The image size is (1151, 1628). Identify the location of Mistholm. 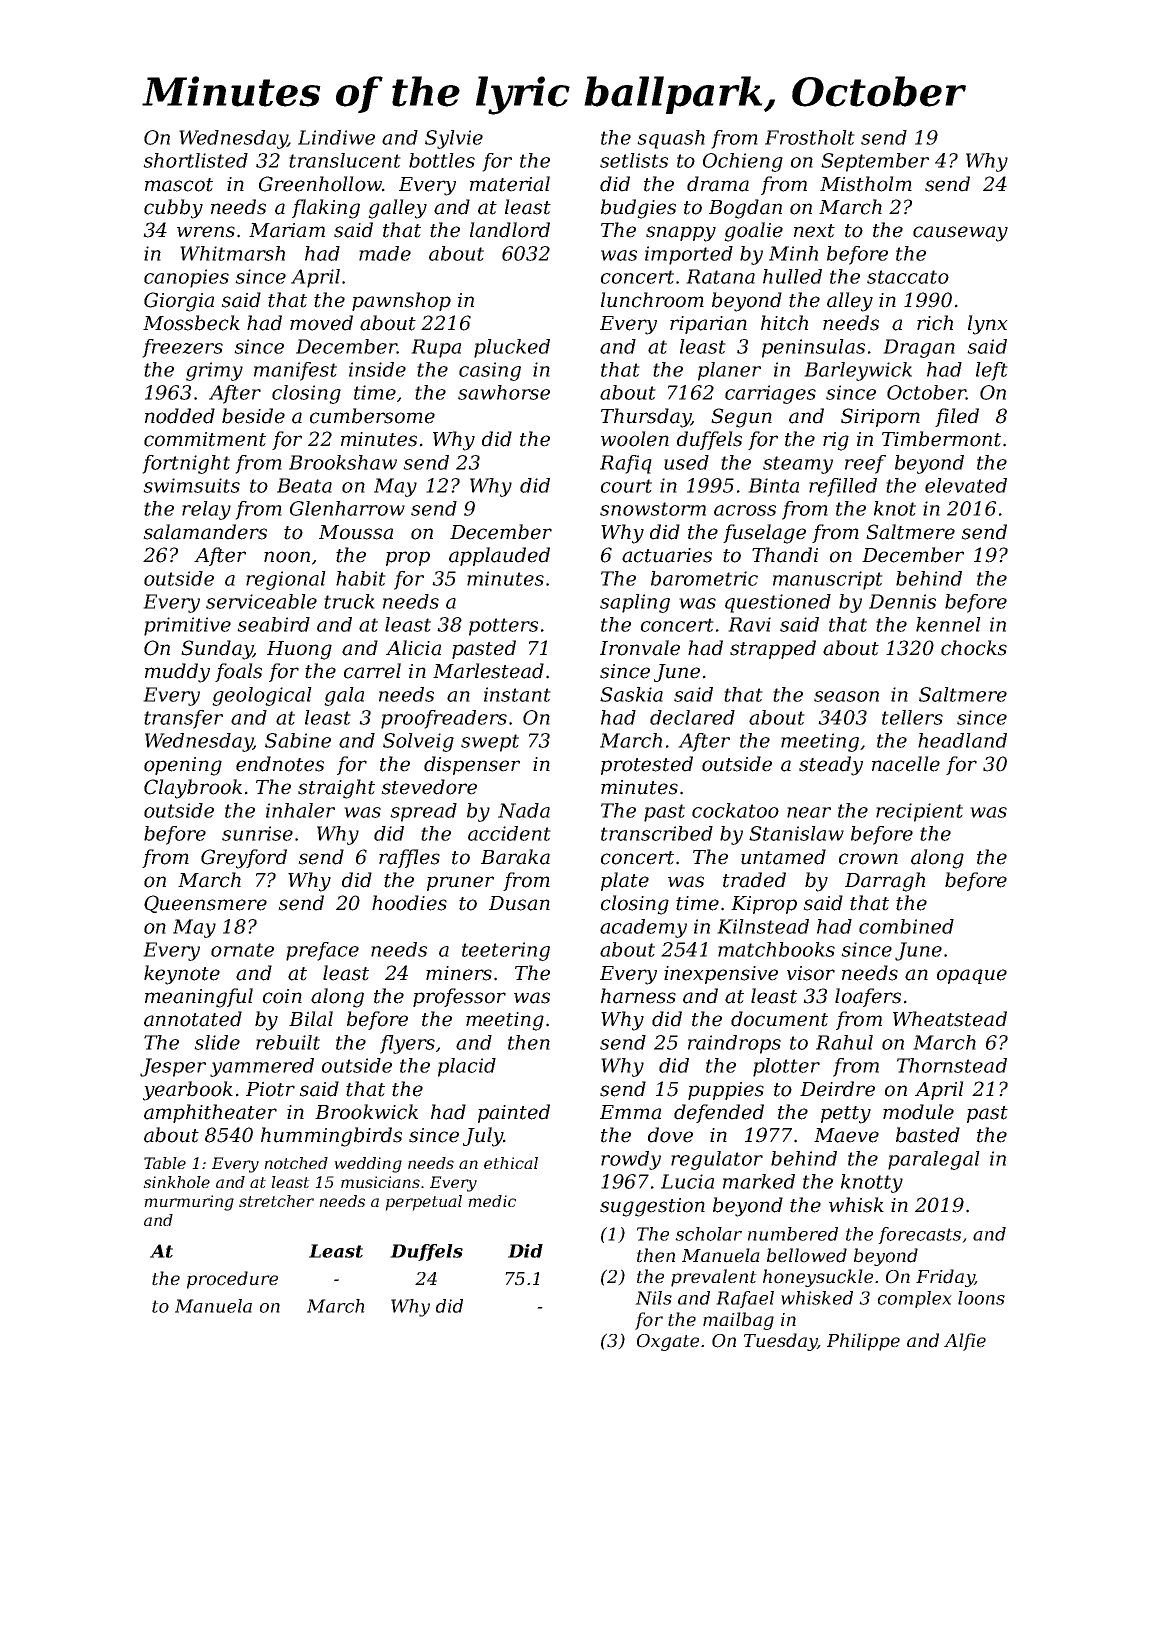
(866, 184).
